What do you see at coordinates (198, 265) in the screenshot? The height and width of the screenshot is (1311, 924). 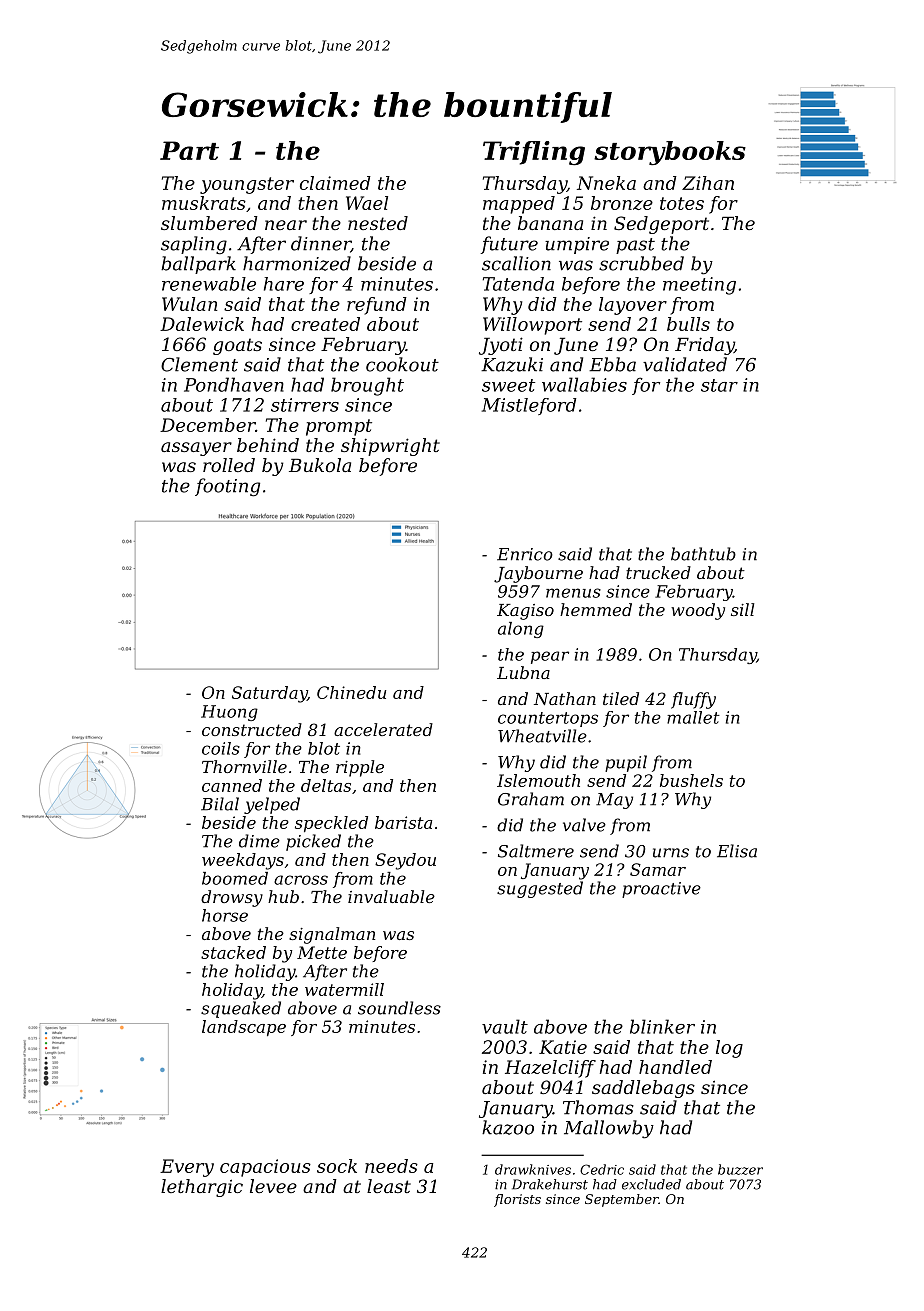 I see `ballpark` at bounding box center [198, 265].
